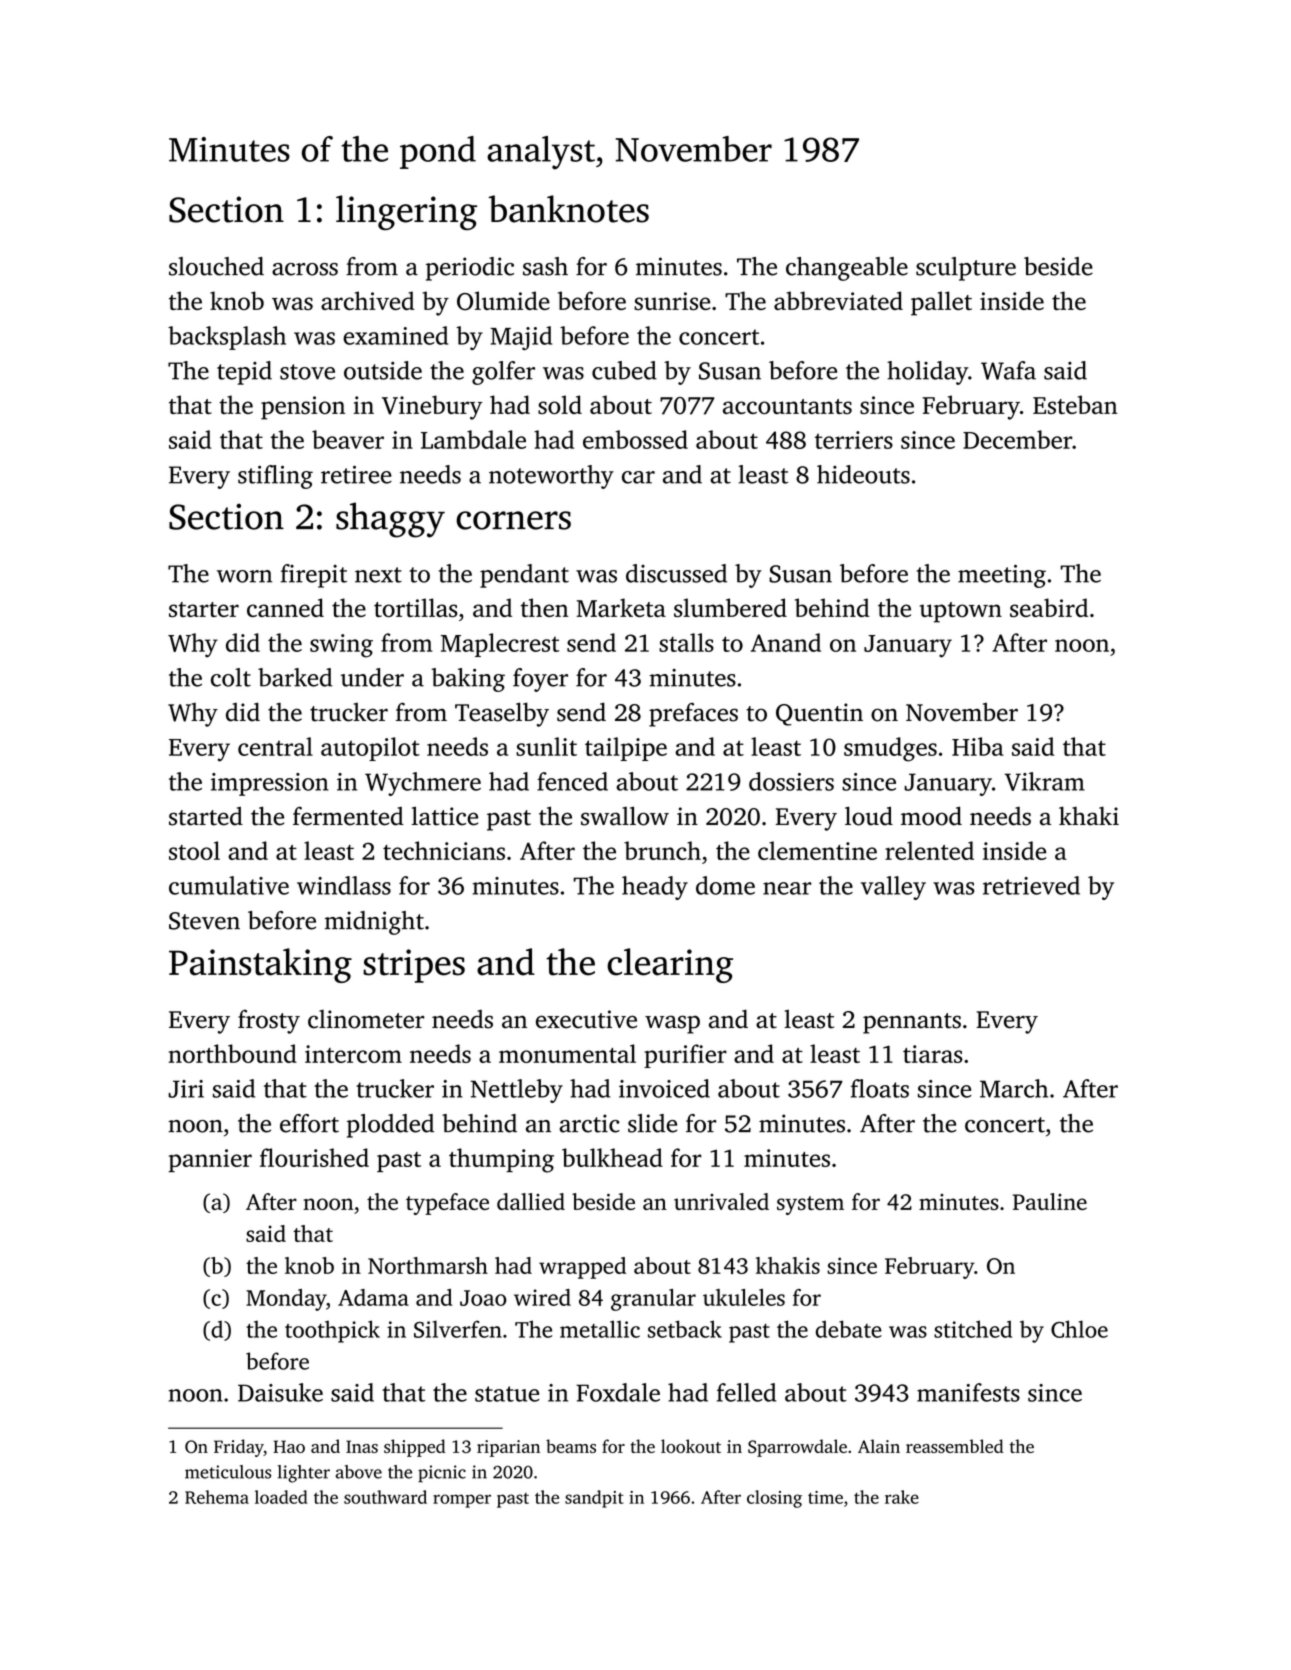 This page has height=1670, width=1291. What do you see at coordinates (210, 1160) in the page?
I see `pannier` at bounding box center [210, 1160].
